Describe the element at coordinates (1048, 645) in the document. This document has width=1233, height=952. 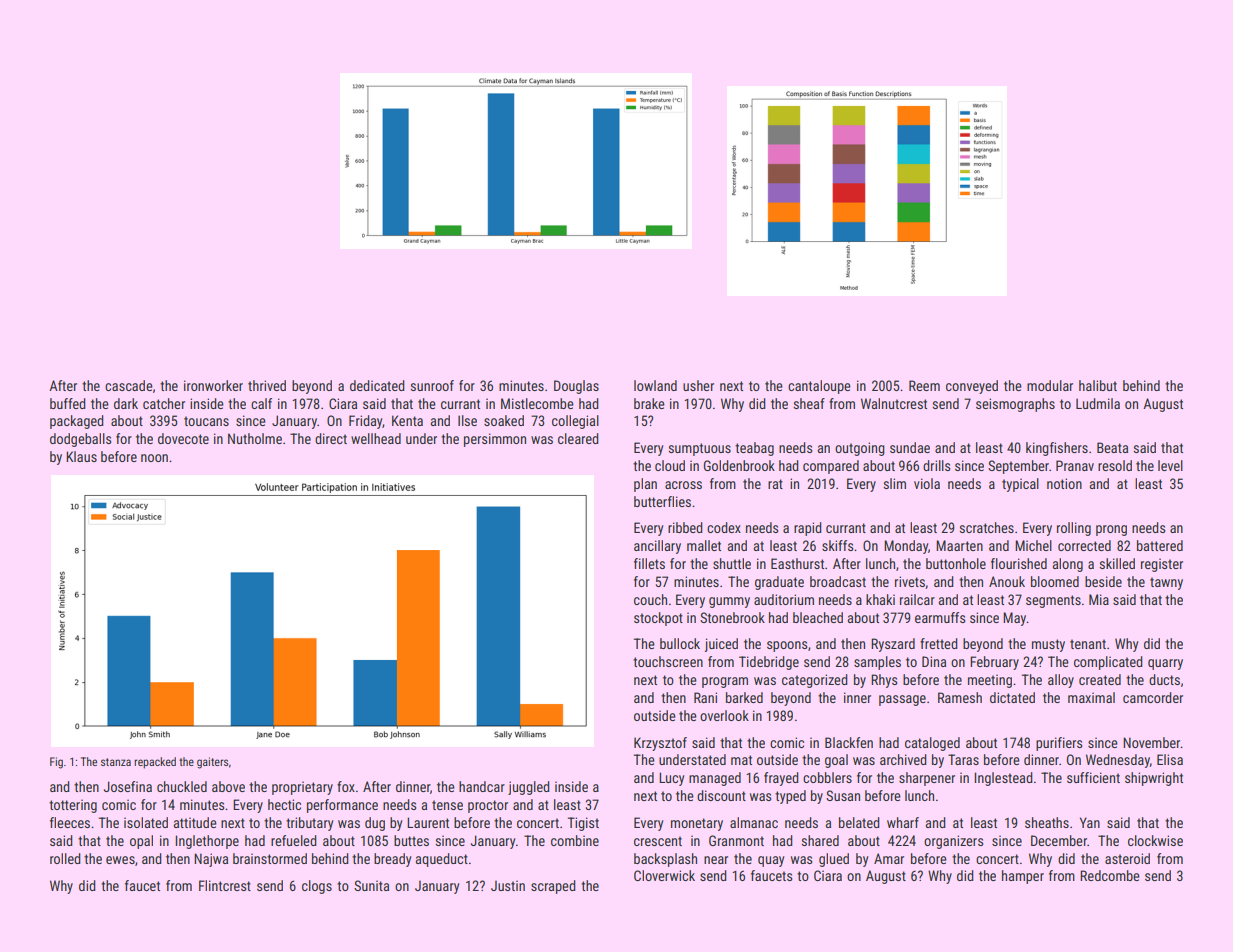
I see `musty` at that location.
